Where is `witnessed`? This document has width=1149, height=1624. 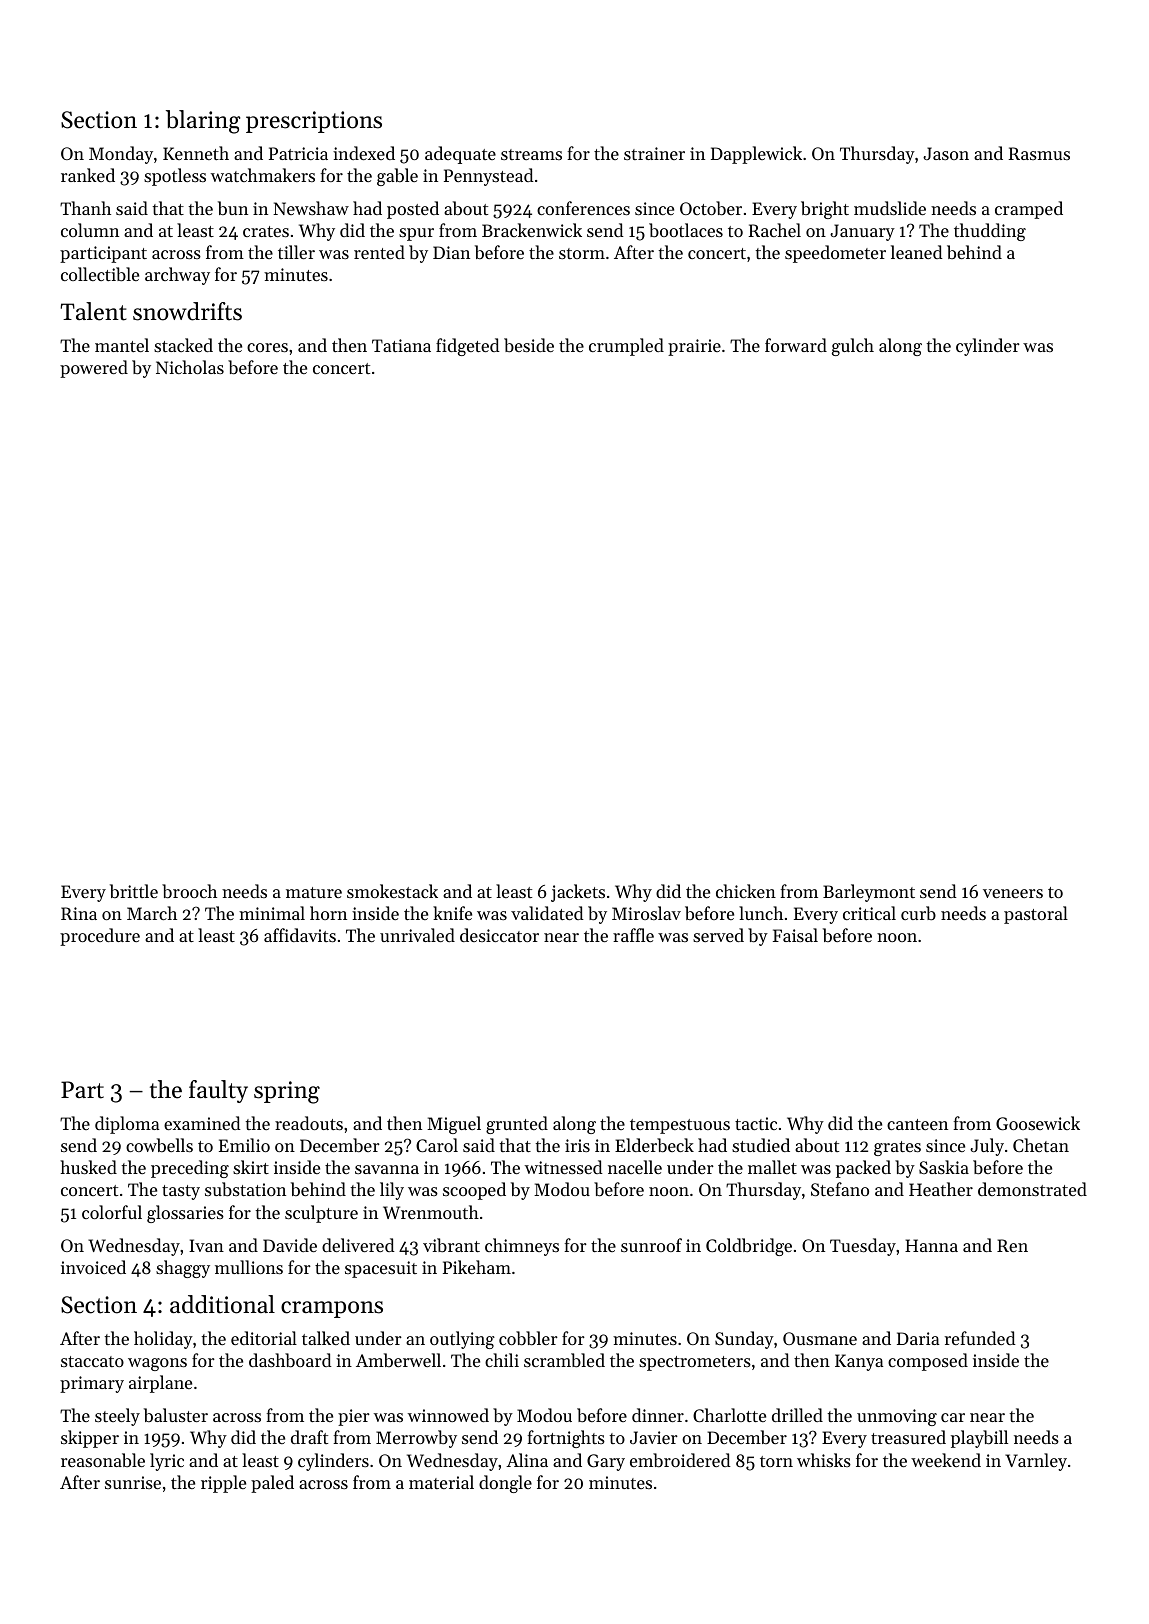 witnessed is located at coordinates (564, 1167).
